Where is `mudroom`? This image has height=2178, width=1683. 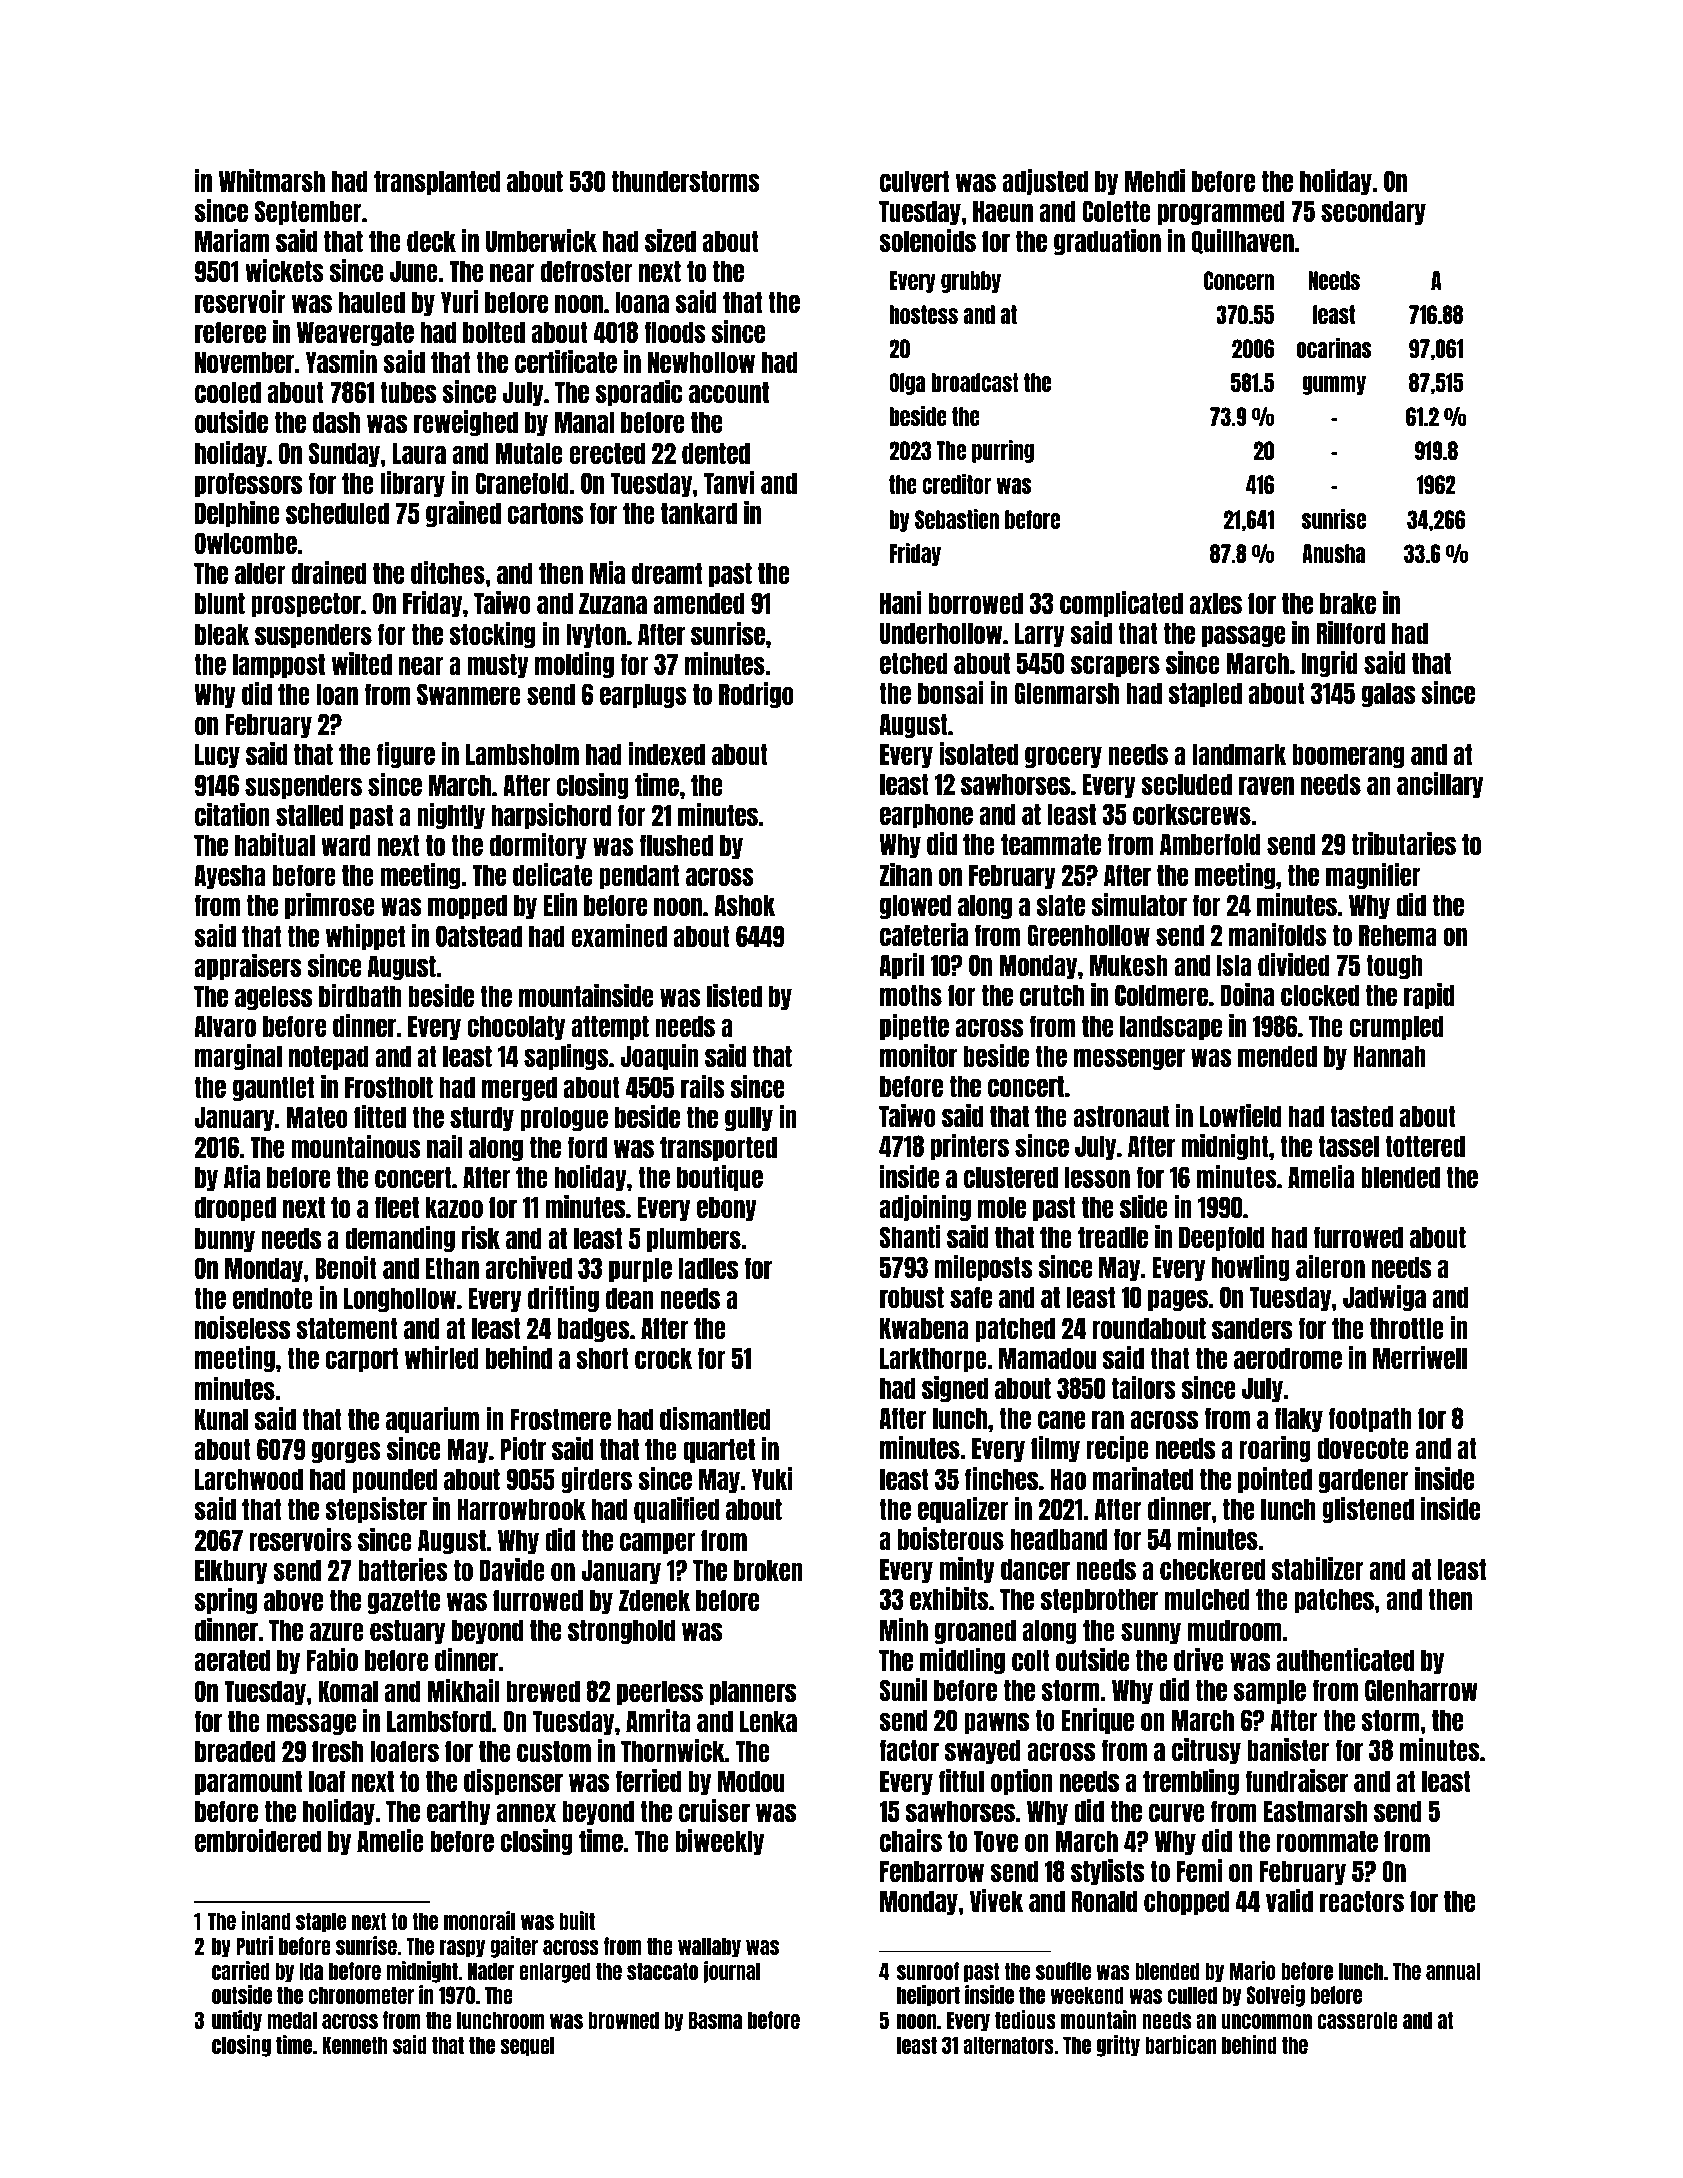 mudroom is located at coordinates (1235, 1630).
